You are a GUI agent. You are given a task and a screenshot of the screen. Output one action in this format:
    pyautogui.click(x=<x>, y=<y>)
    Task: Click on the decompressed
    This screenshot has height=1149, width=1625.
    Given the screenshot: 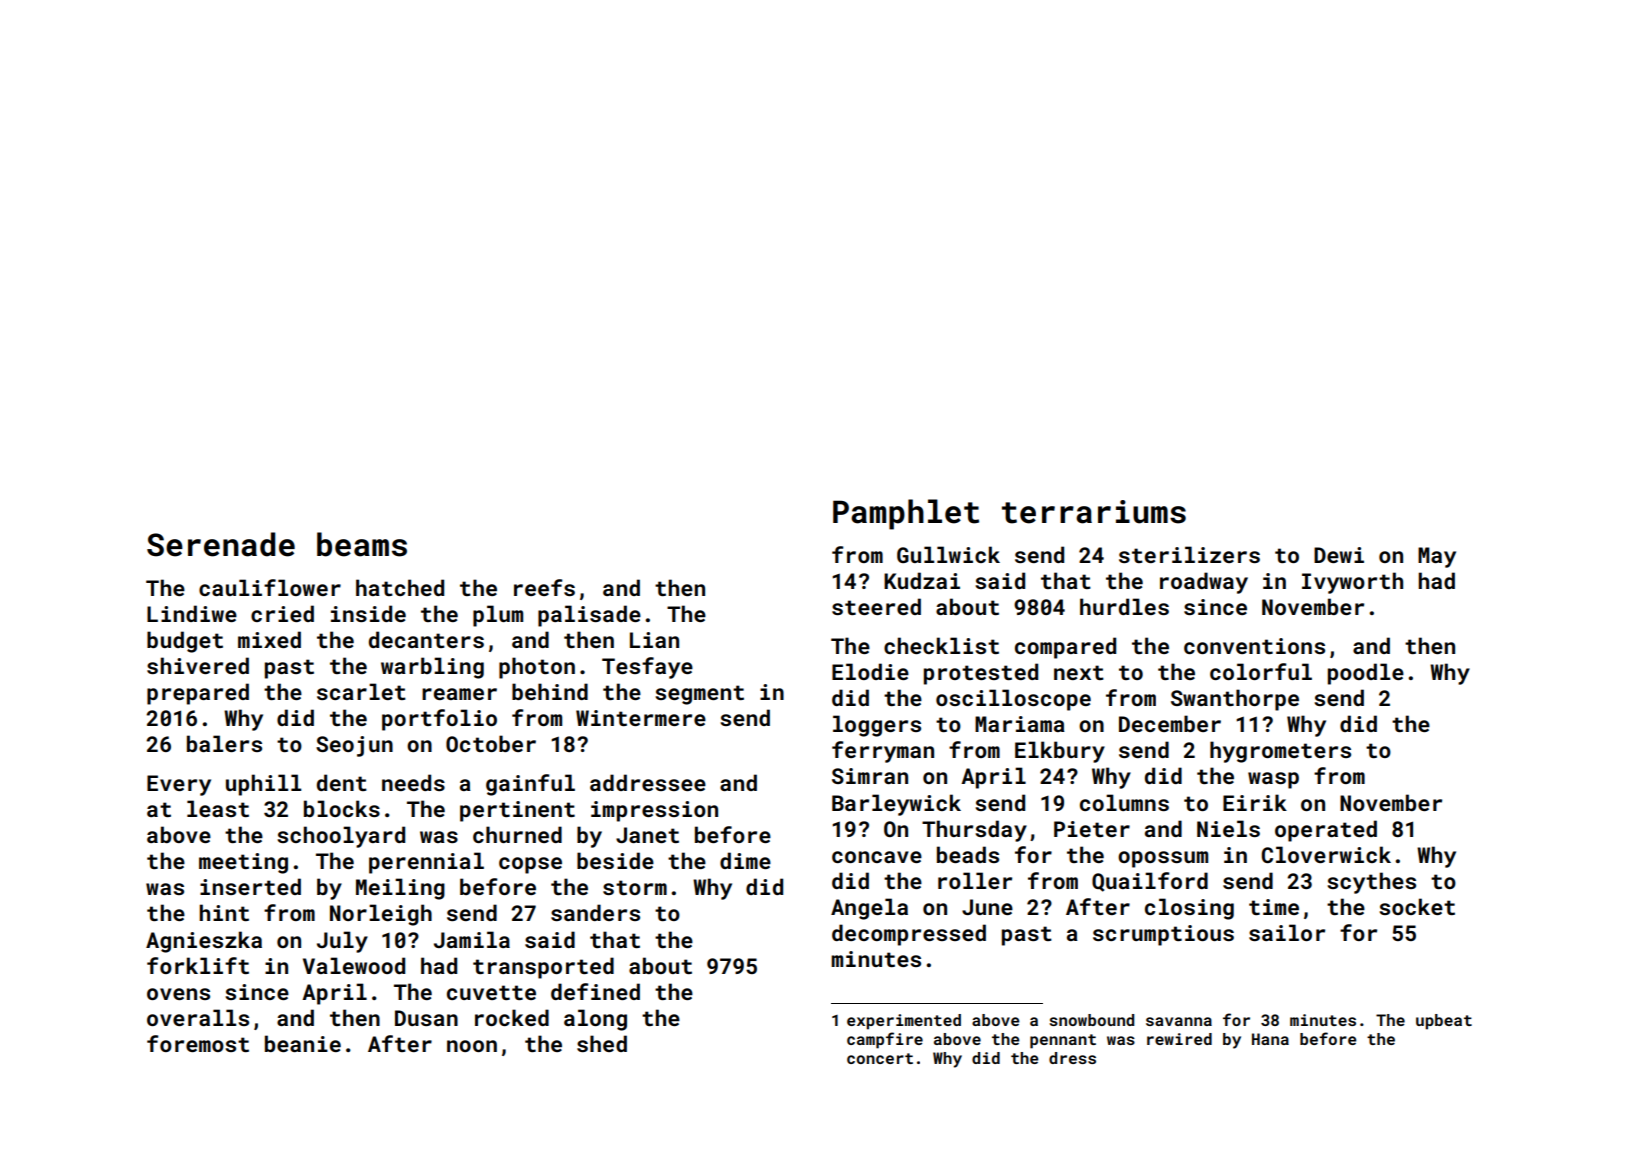 What is the action you would take?
    pyautogui.click(x=909, y=935)
